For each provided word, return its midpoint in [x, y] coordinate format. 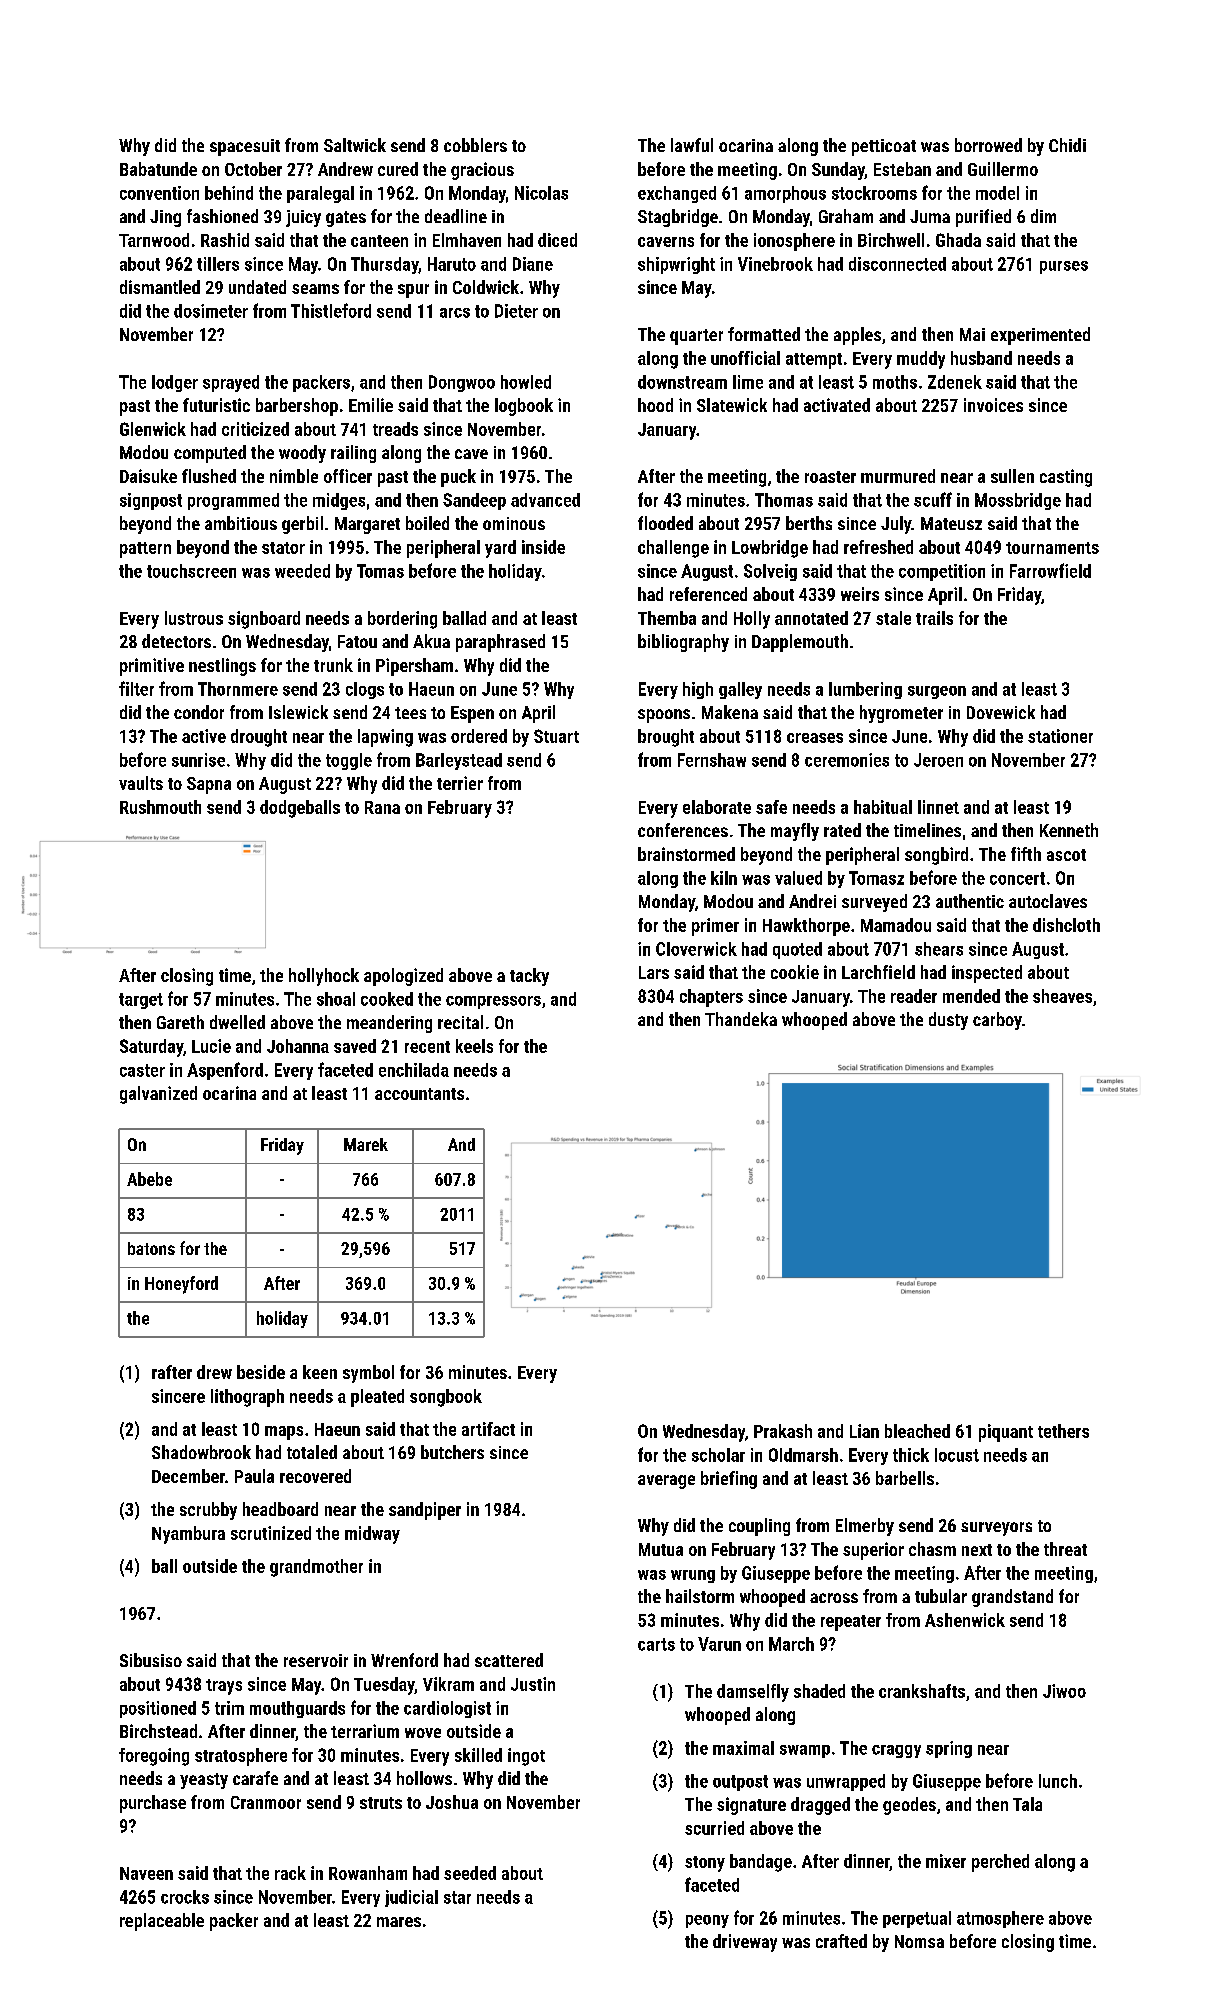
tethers [1063, 1431]
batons [151, 1248]
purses [1064, 267]
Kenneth [1069, 830]
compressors [493, 1002]
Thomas [784, 500]
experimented [1040, 336]
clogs [365, 690]
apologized [403, 977]
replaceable [162, 1922]
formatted [764, 334]
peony [707, 1921]
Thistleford [331, 310]
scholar [718, 1455]
